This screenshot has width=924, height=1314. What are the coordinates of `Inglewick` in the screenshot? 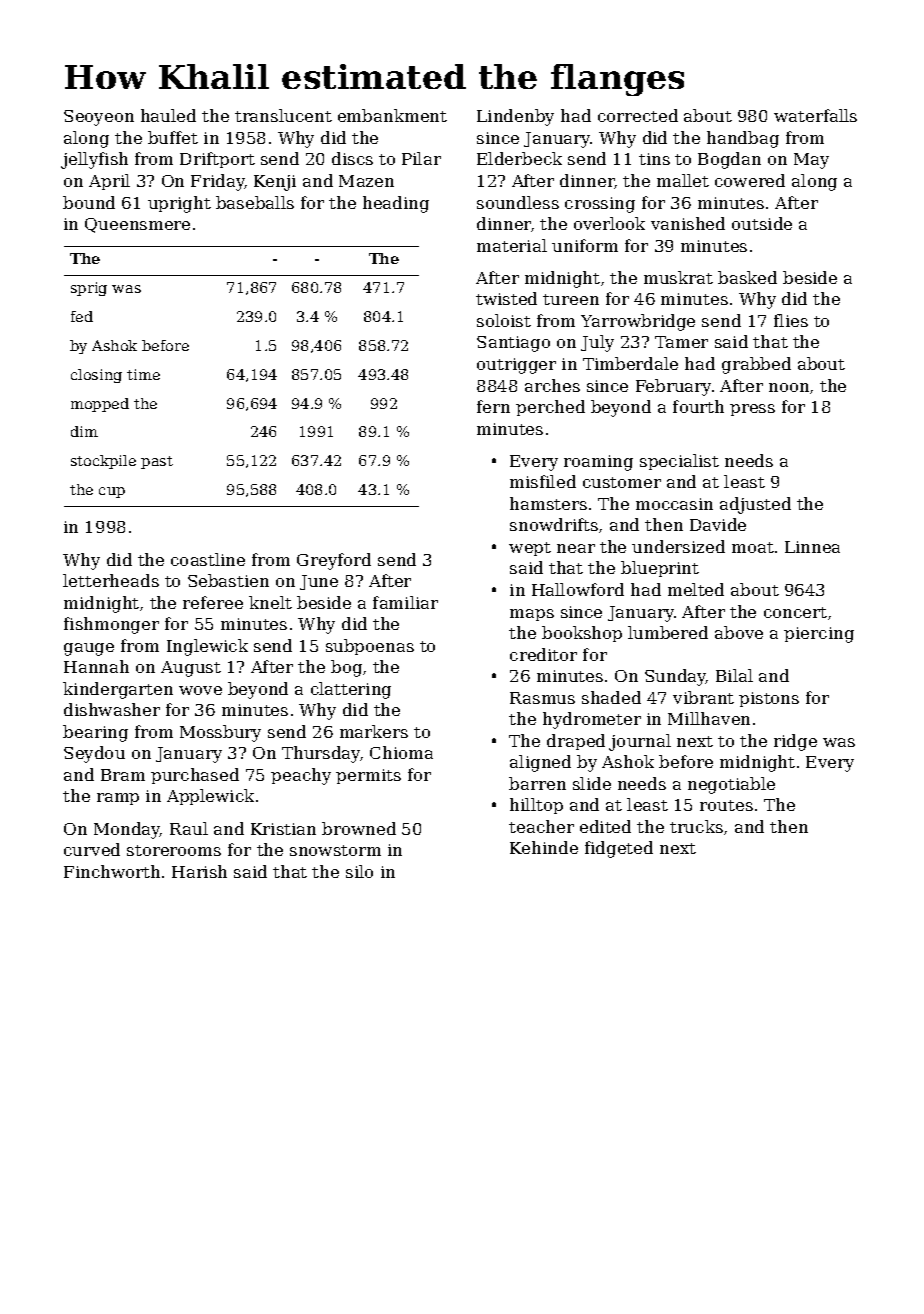 It's located at (207, 647).
